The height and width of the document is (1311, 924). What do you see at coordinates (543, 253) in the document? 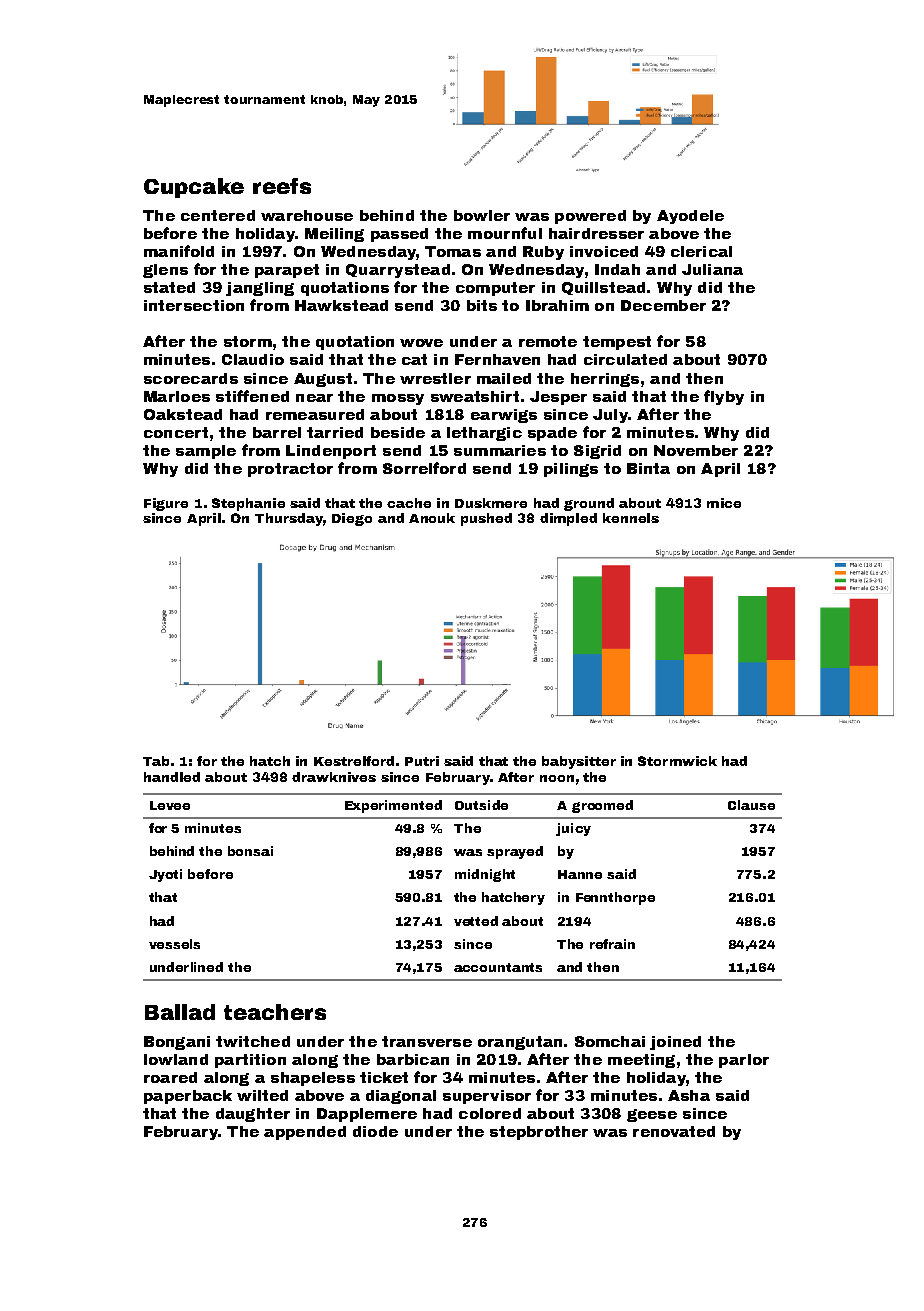
I see `Ruby` at bounding box center [543, 253].
